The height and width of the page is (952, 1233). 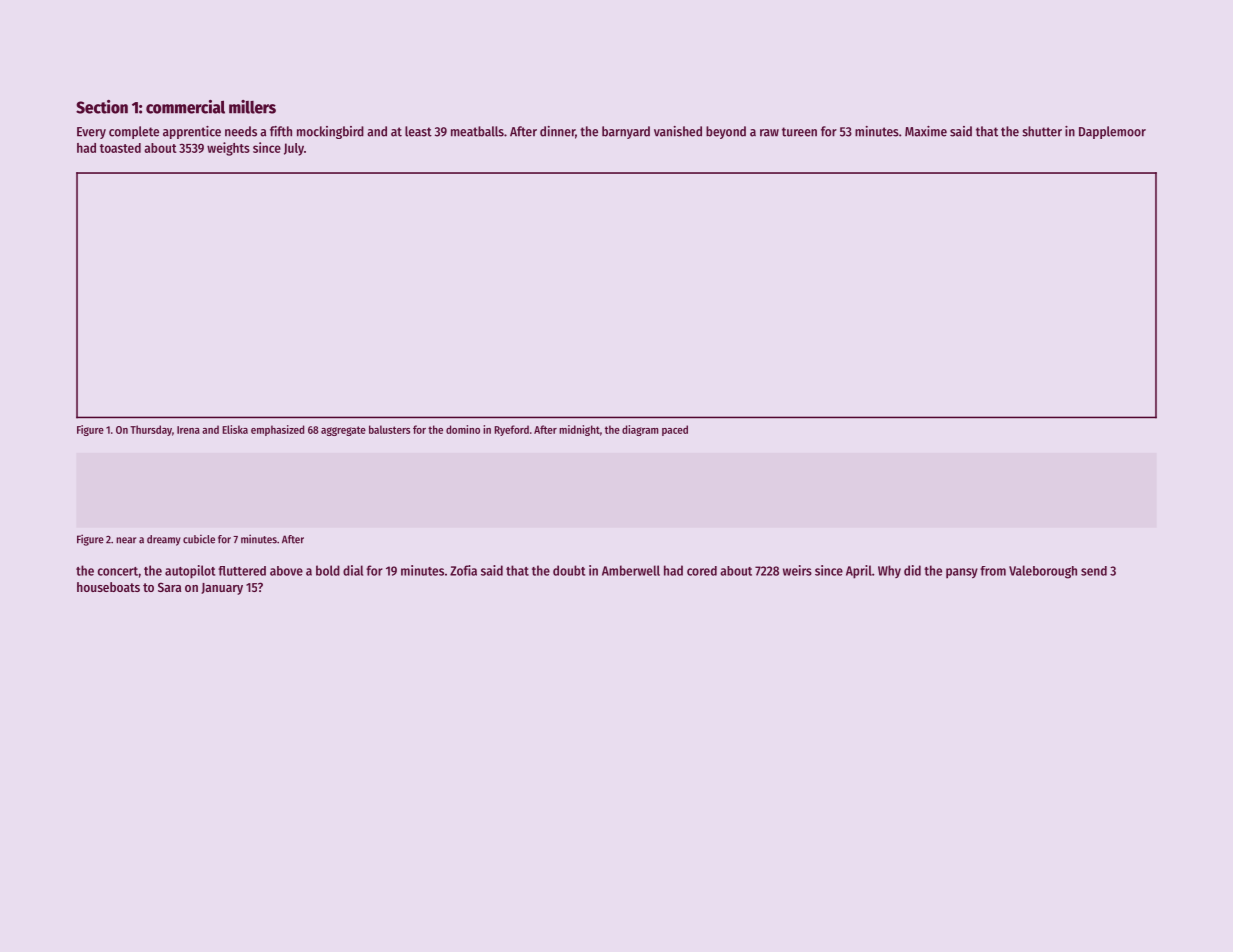 What do you see at coordinates (926, 131) in the page?
I see `Maxime` at bounding box center [926, 131].
